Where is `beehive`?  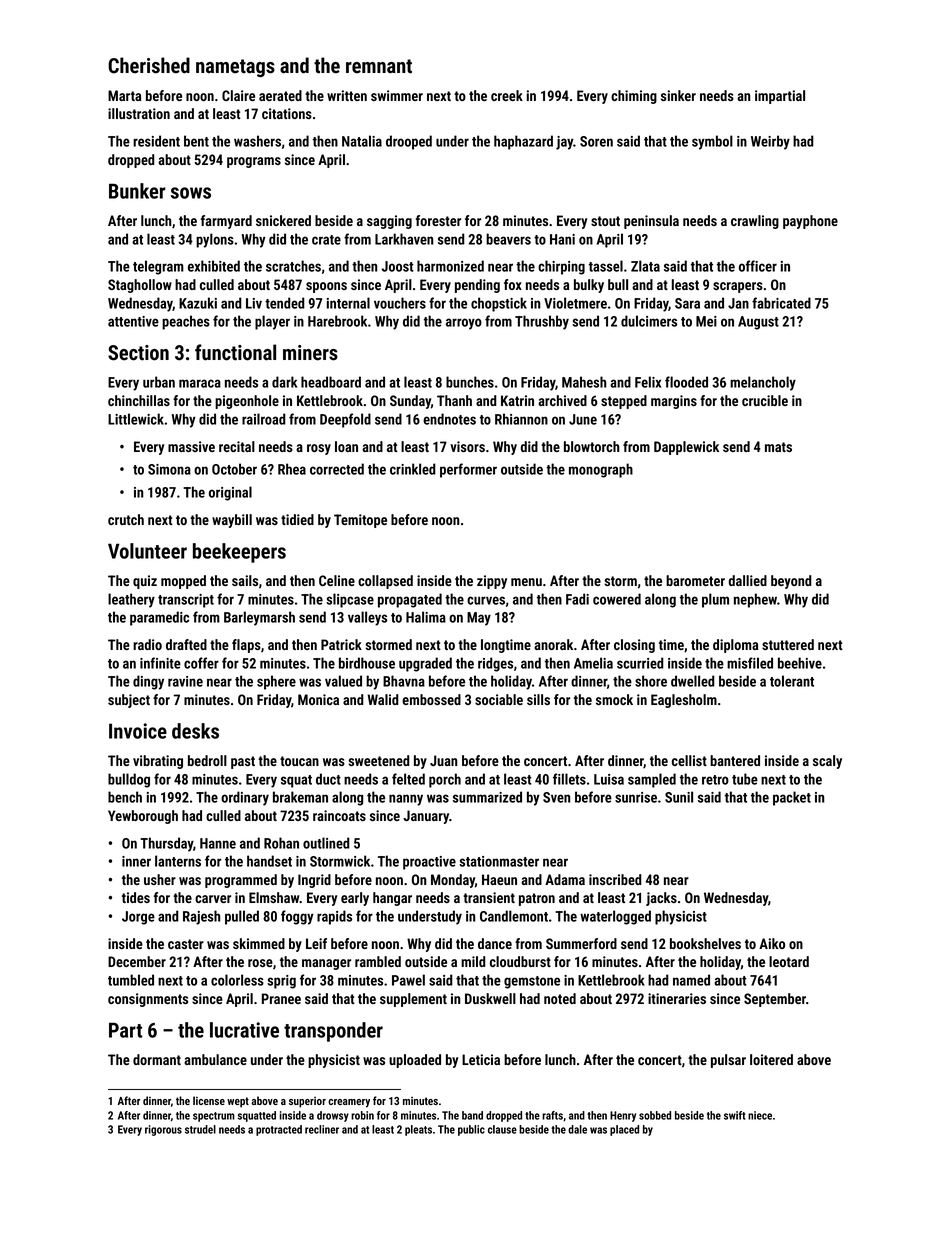 beehive is located at coordinates (800, 663).
